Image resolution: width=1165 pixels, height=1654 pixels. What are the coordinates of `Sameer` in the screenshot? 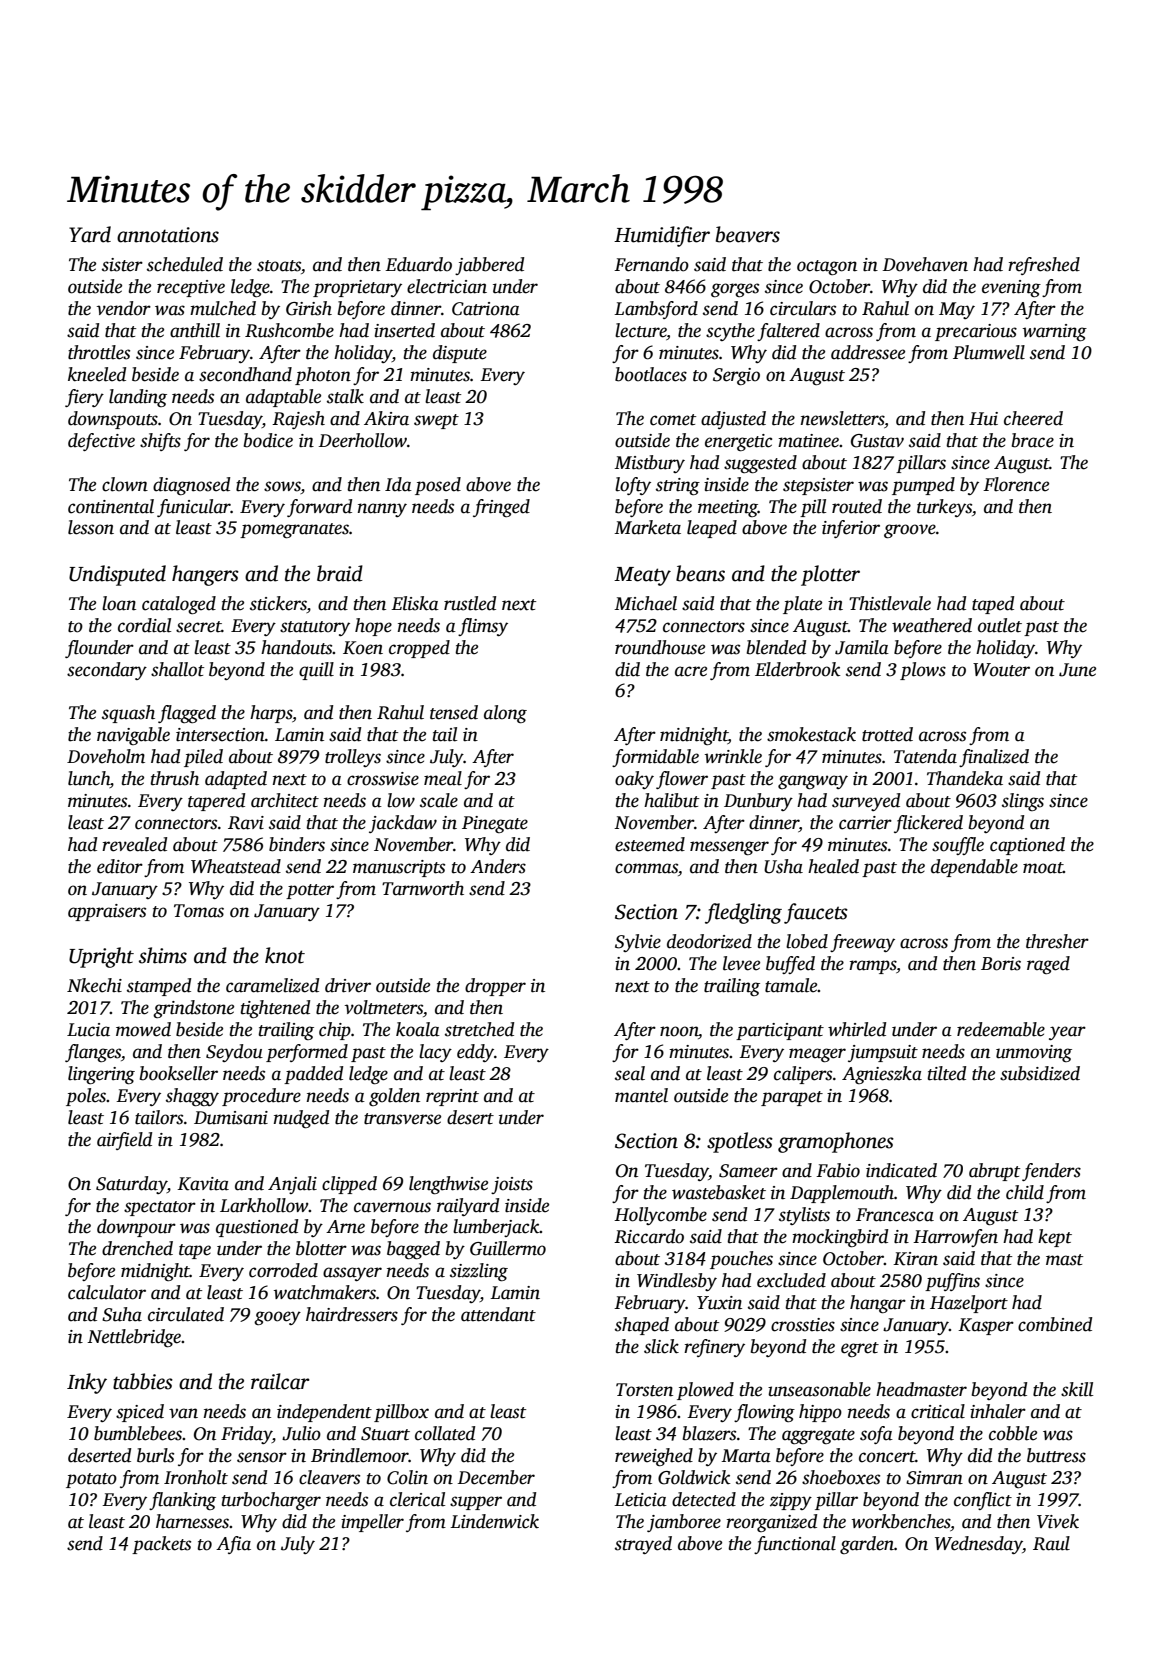 It's located at (748, 1171).
